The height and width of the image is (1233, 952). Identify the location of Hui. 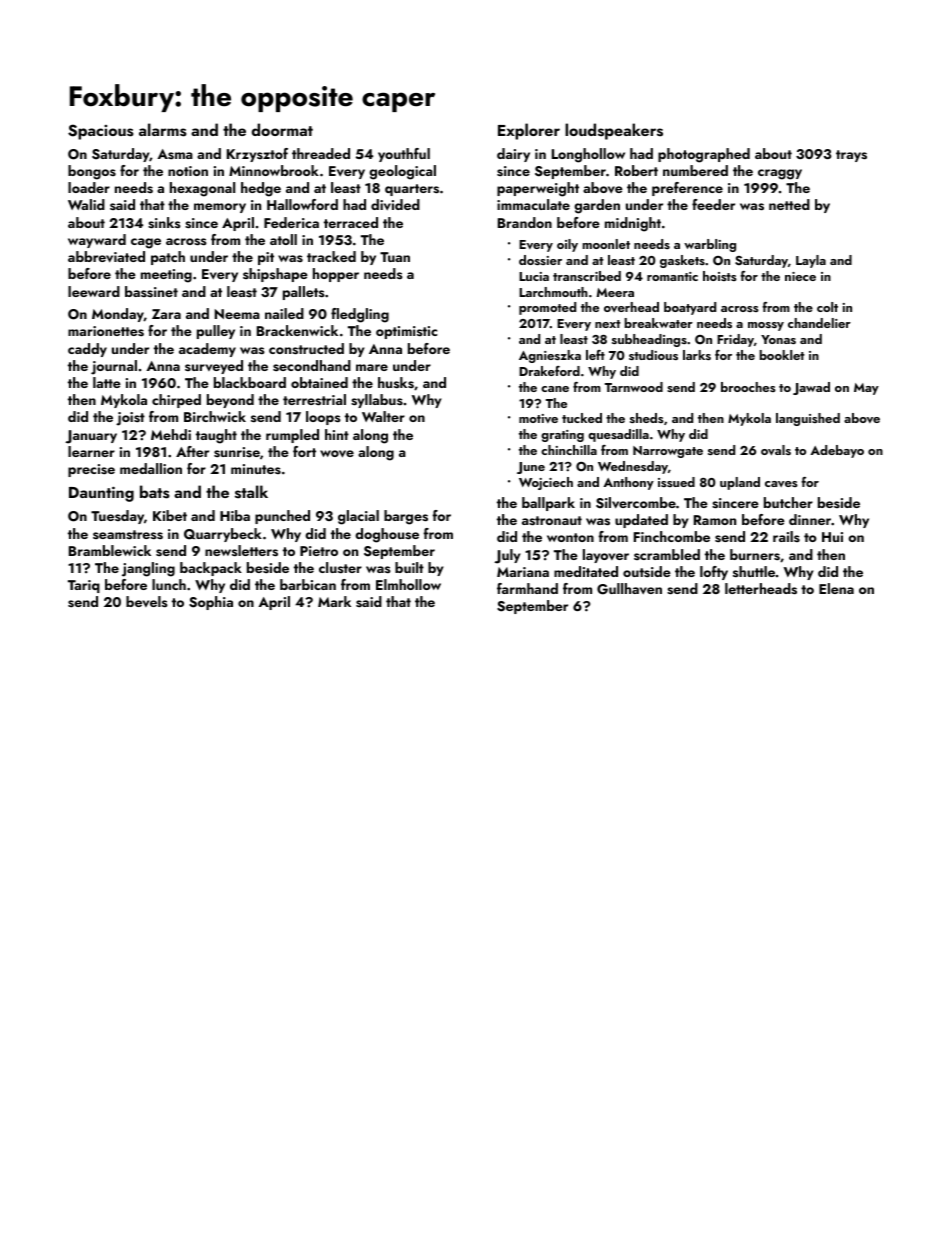
(832, 537).
